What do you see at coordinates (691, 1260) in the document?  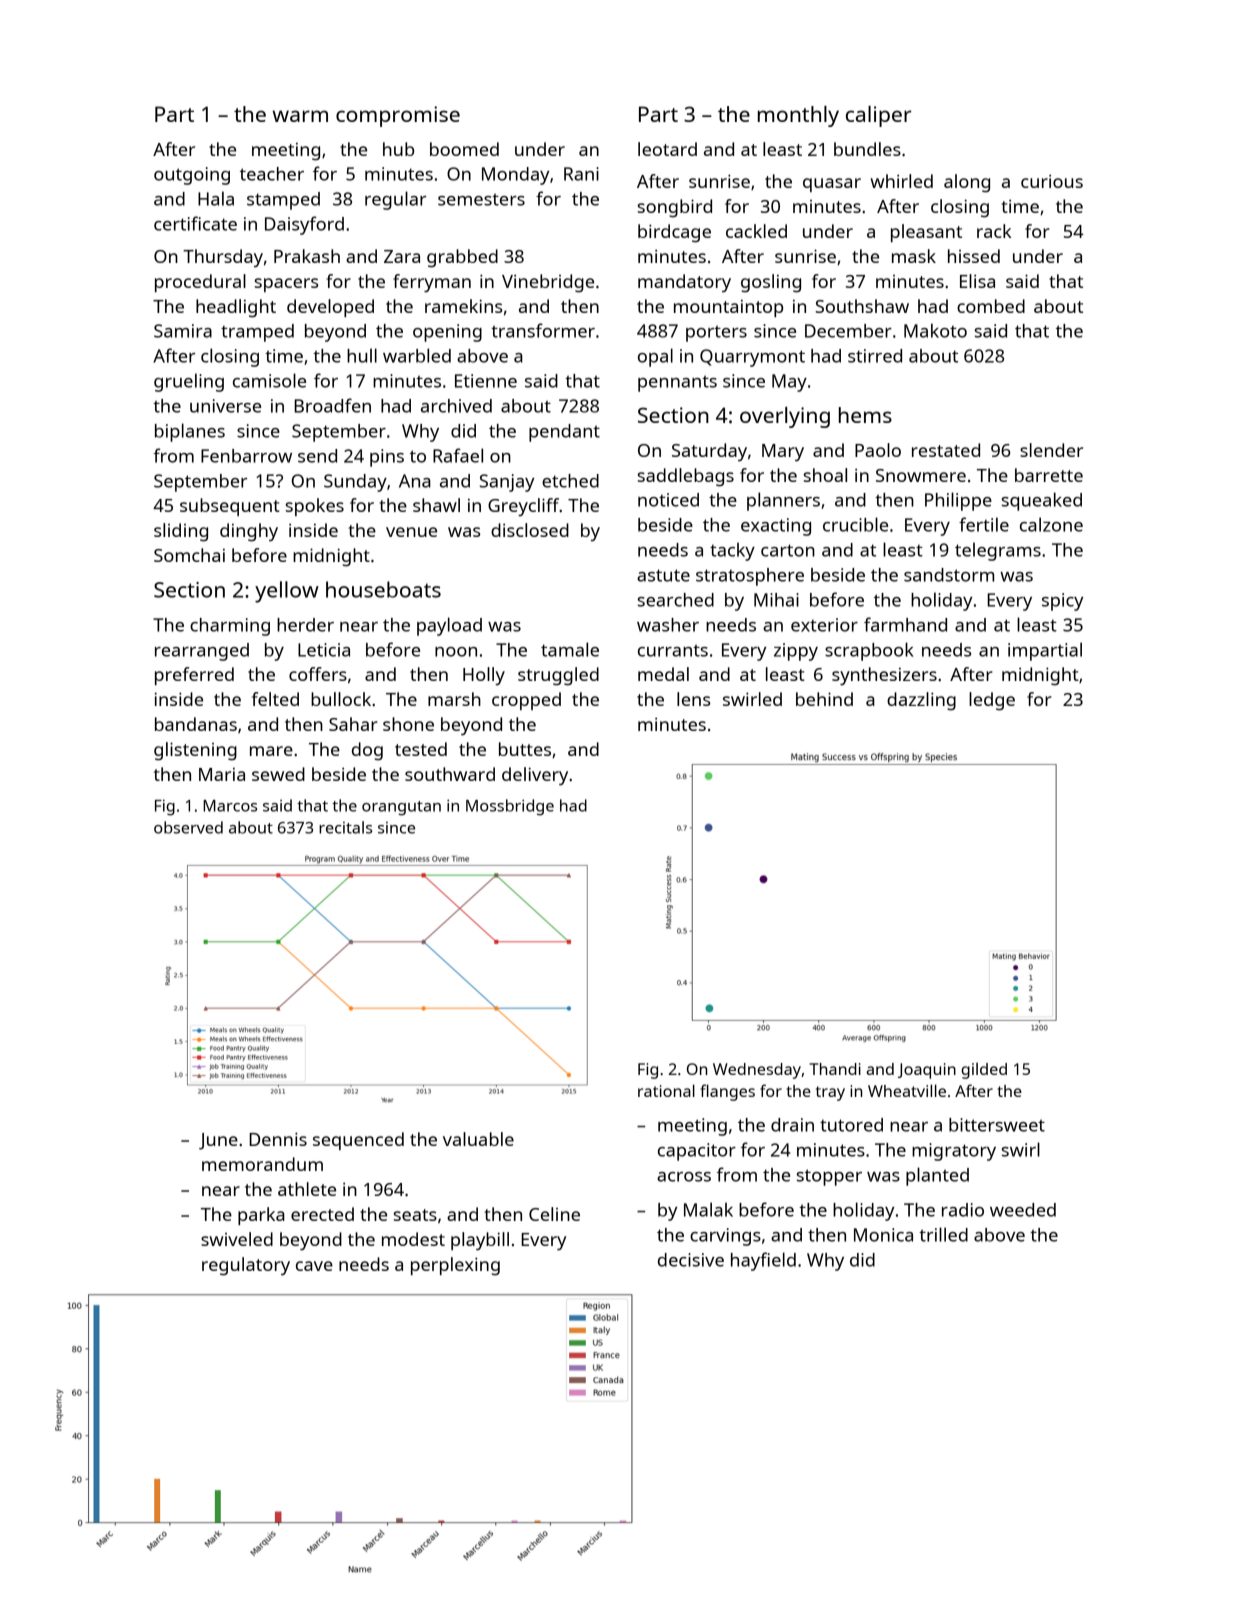 I see `decisive` at bounding box center [691, 1260].
